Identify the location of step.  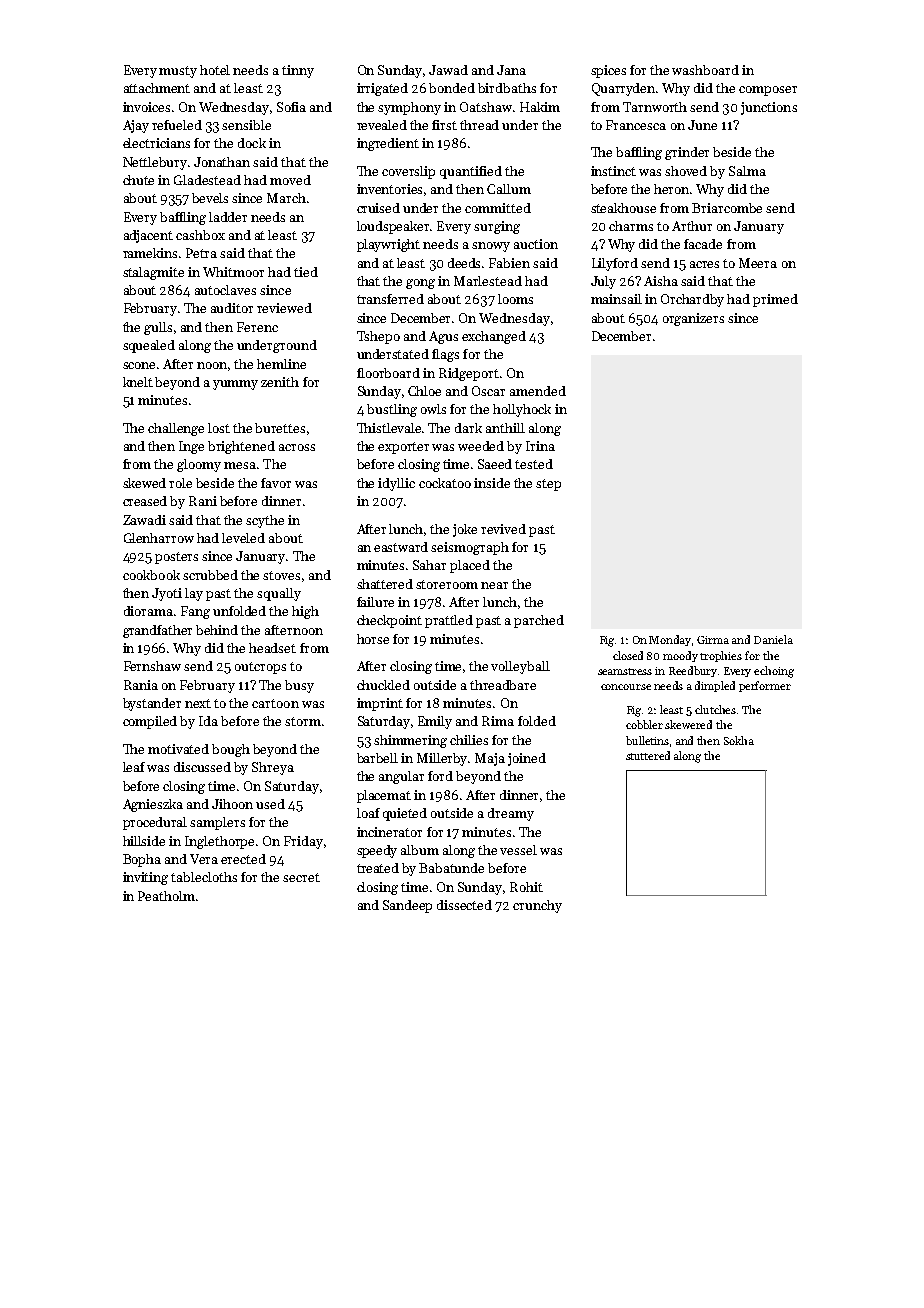
(548, 485).
